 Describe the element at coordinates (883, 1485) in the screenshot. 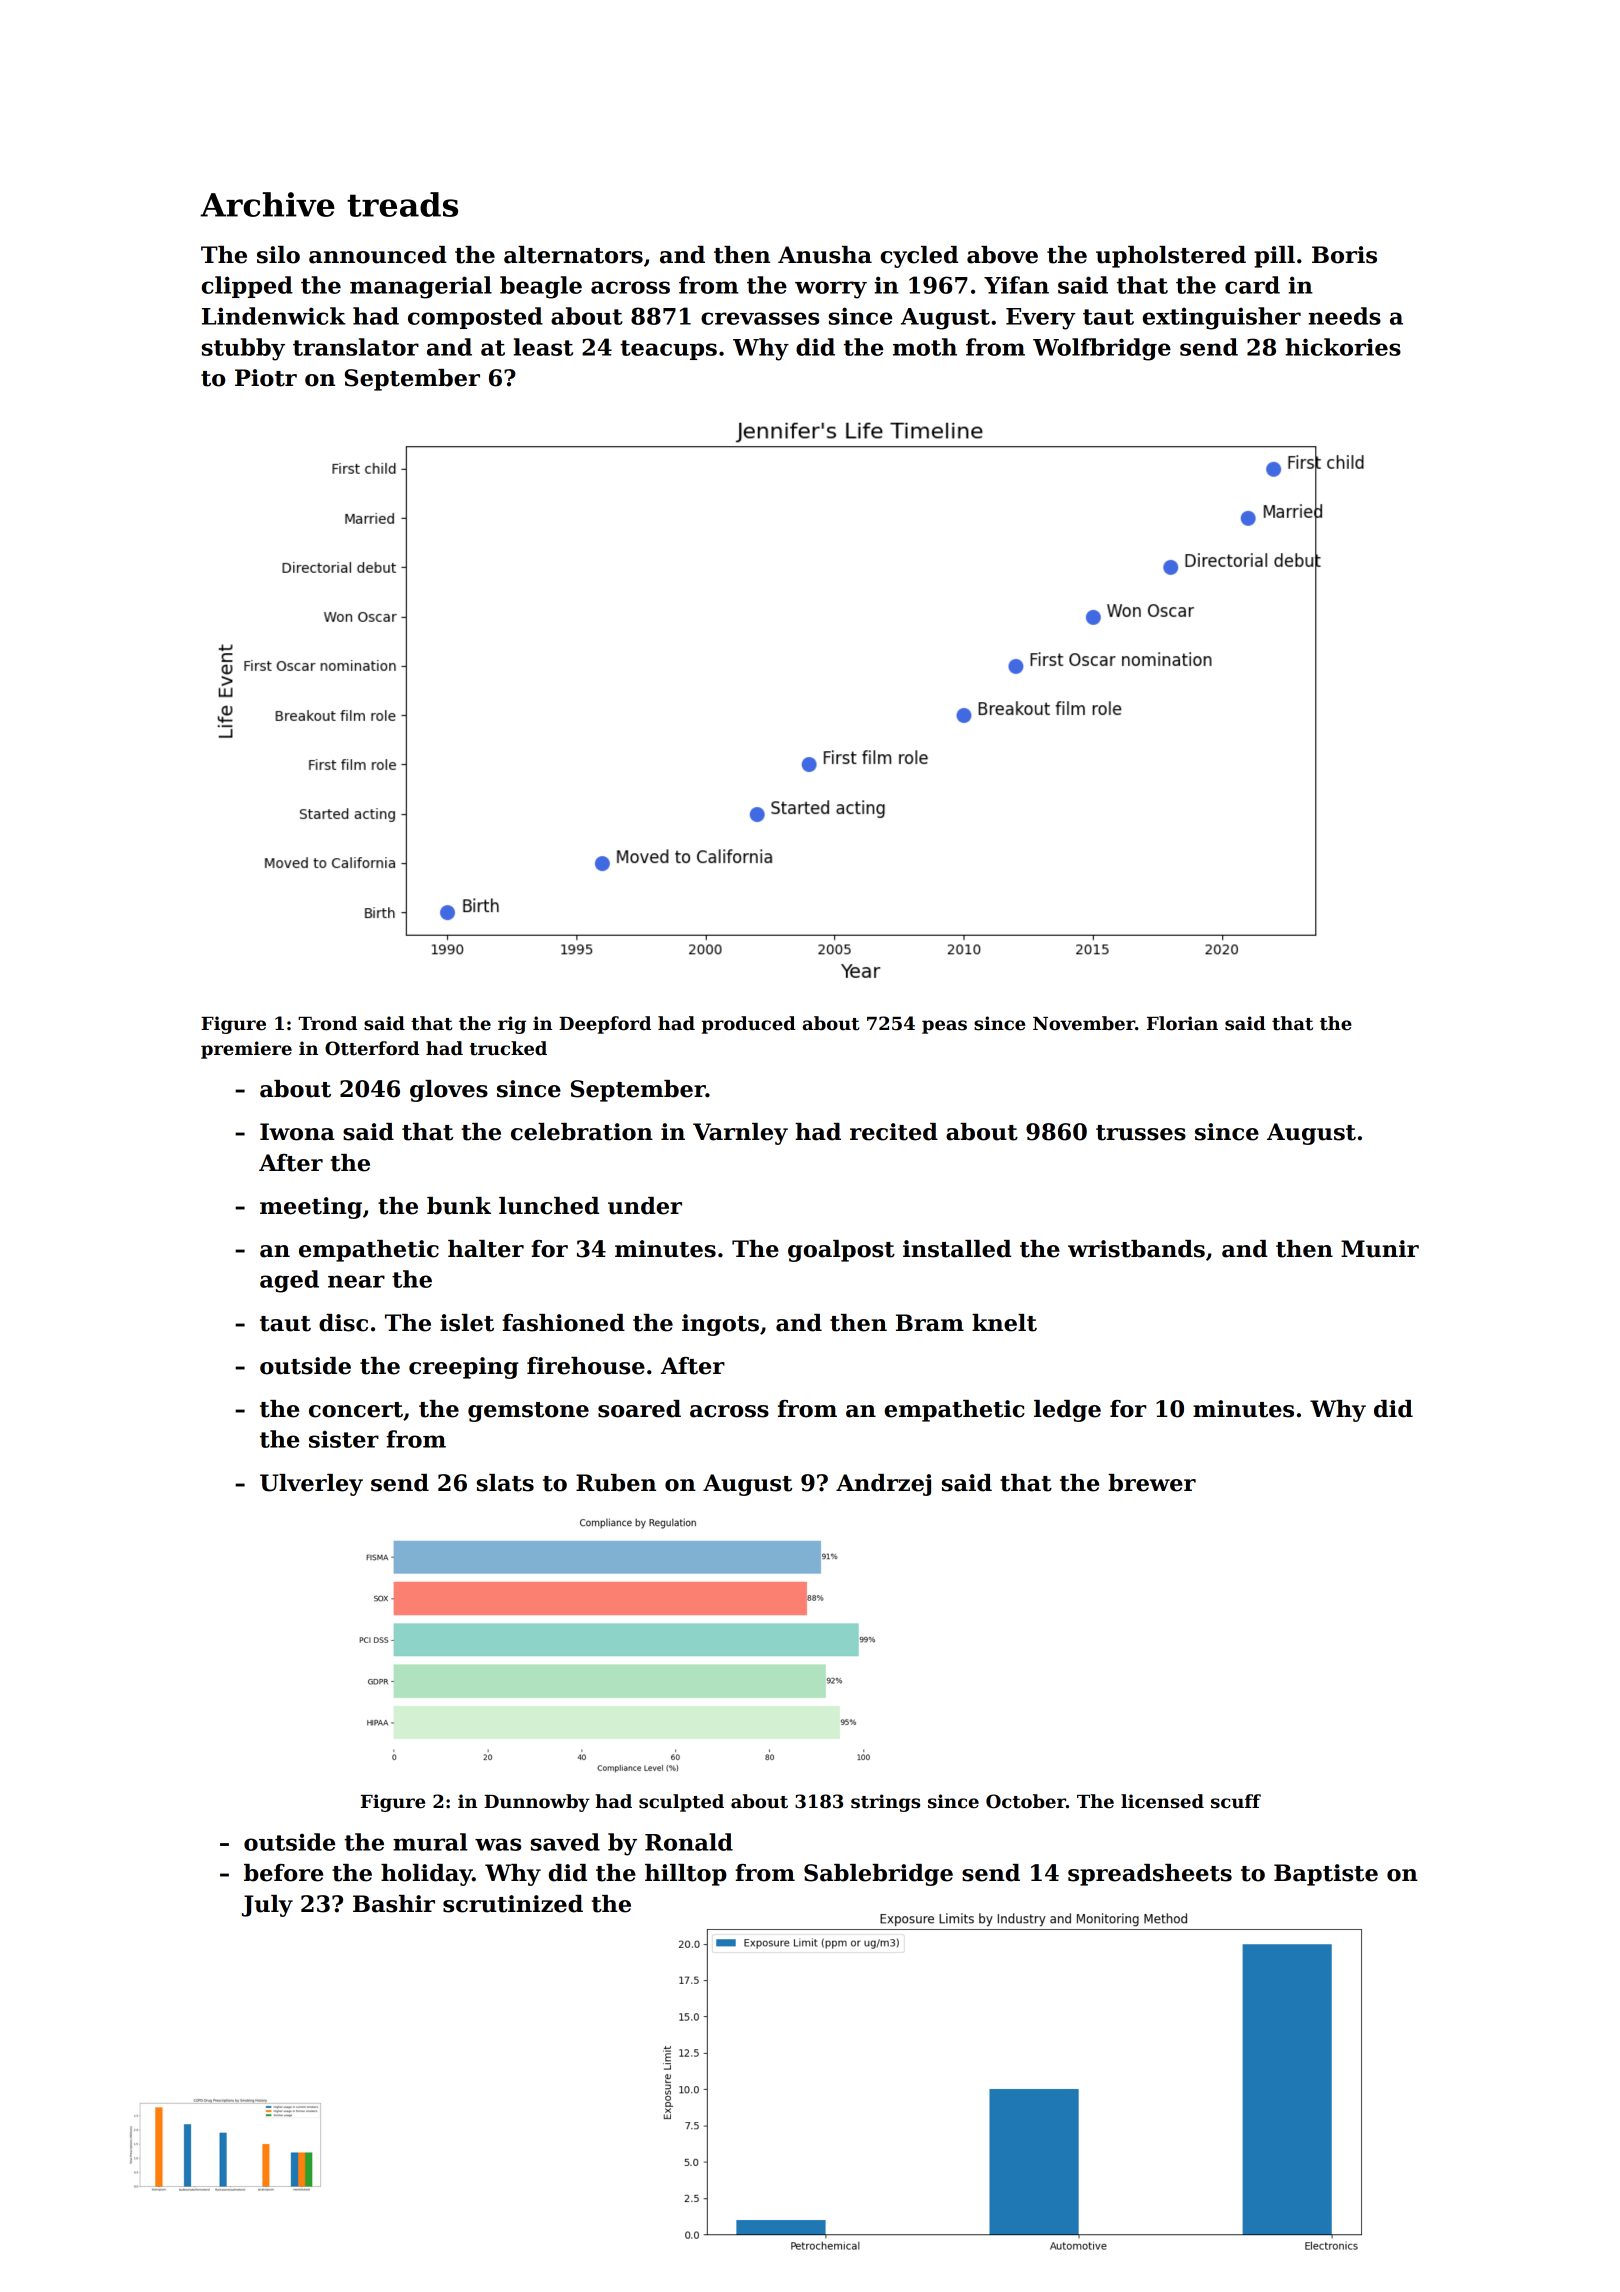

I see `Andrzej` at that location.
